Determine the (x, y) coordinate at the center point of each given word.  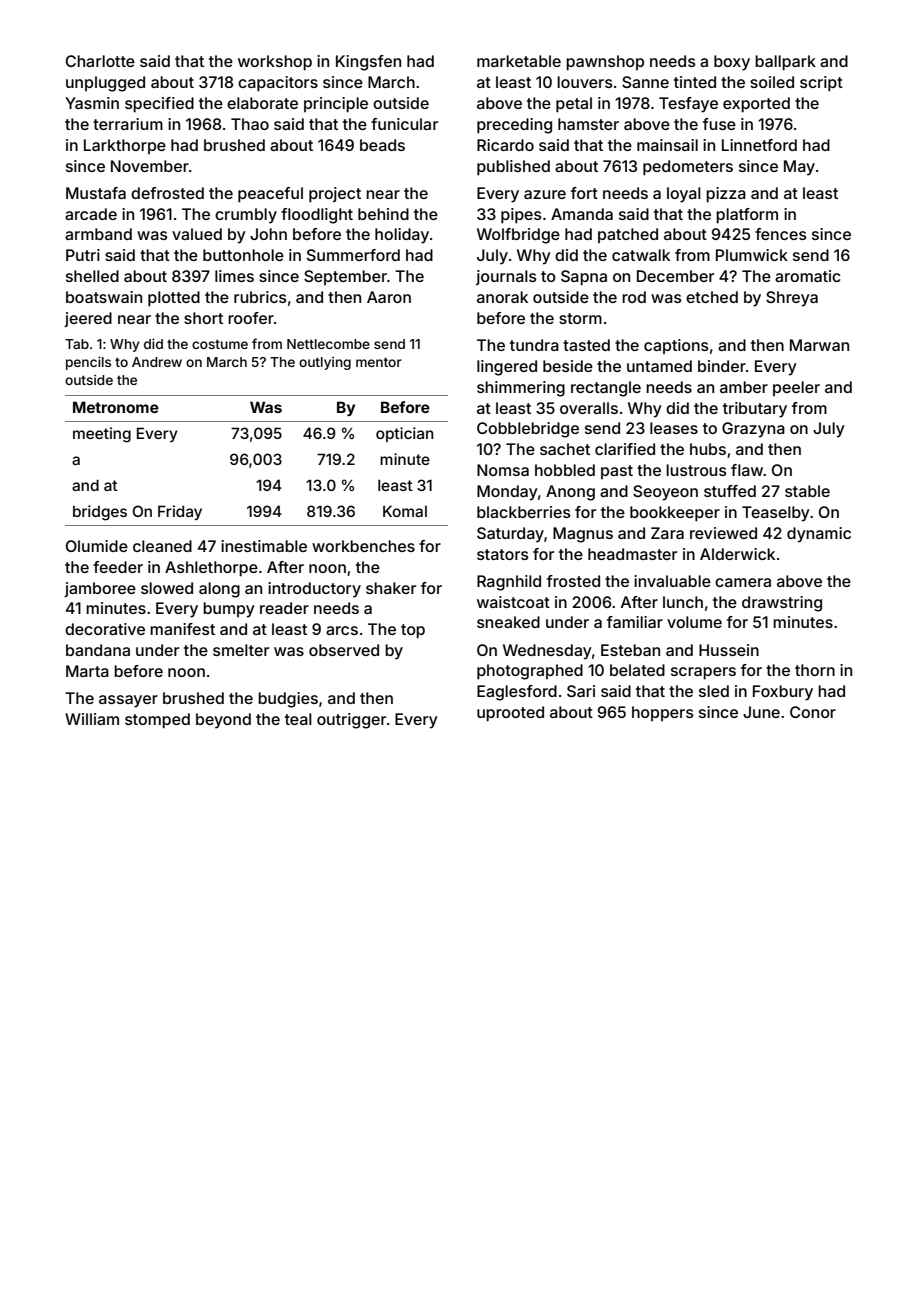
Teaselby (776, 514)
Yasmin (92, 103)
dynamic (819, 535)
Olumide (97, 546)
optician (405, 434)
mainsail (667, 145)
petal (574, 105)
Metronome (116, 407)
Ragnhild (509, 583)
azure (545, 194)
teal (298, 719)
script (821, 84)
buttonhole (243, 255)
